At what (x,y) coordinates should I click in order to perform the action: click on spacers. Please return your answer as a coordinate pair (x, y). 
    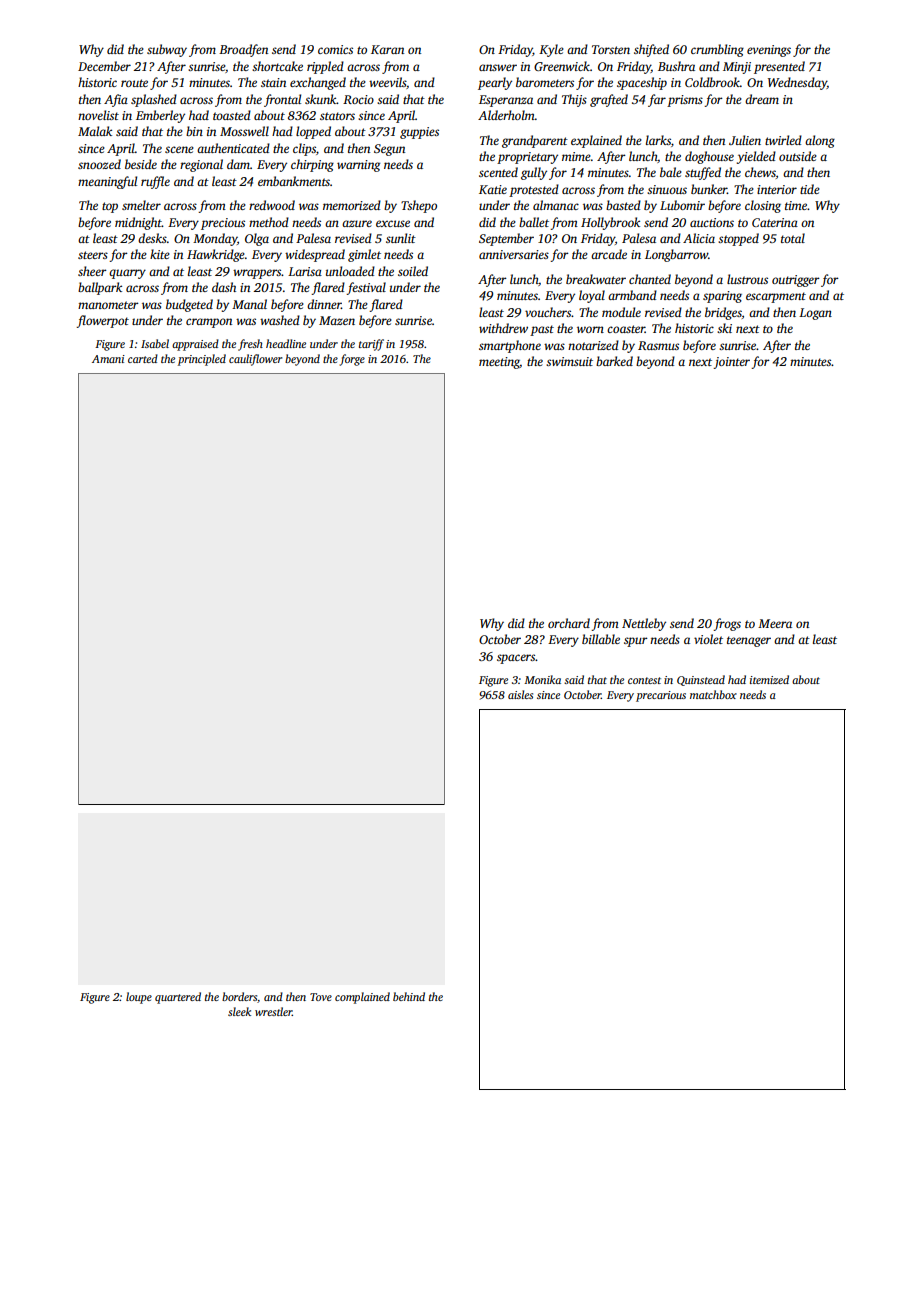
    Looking at the image, I should click on (516, 659).
